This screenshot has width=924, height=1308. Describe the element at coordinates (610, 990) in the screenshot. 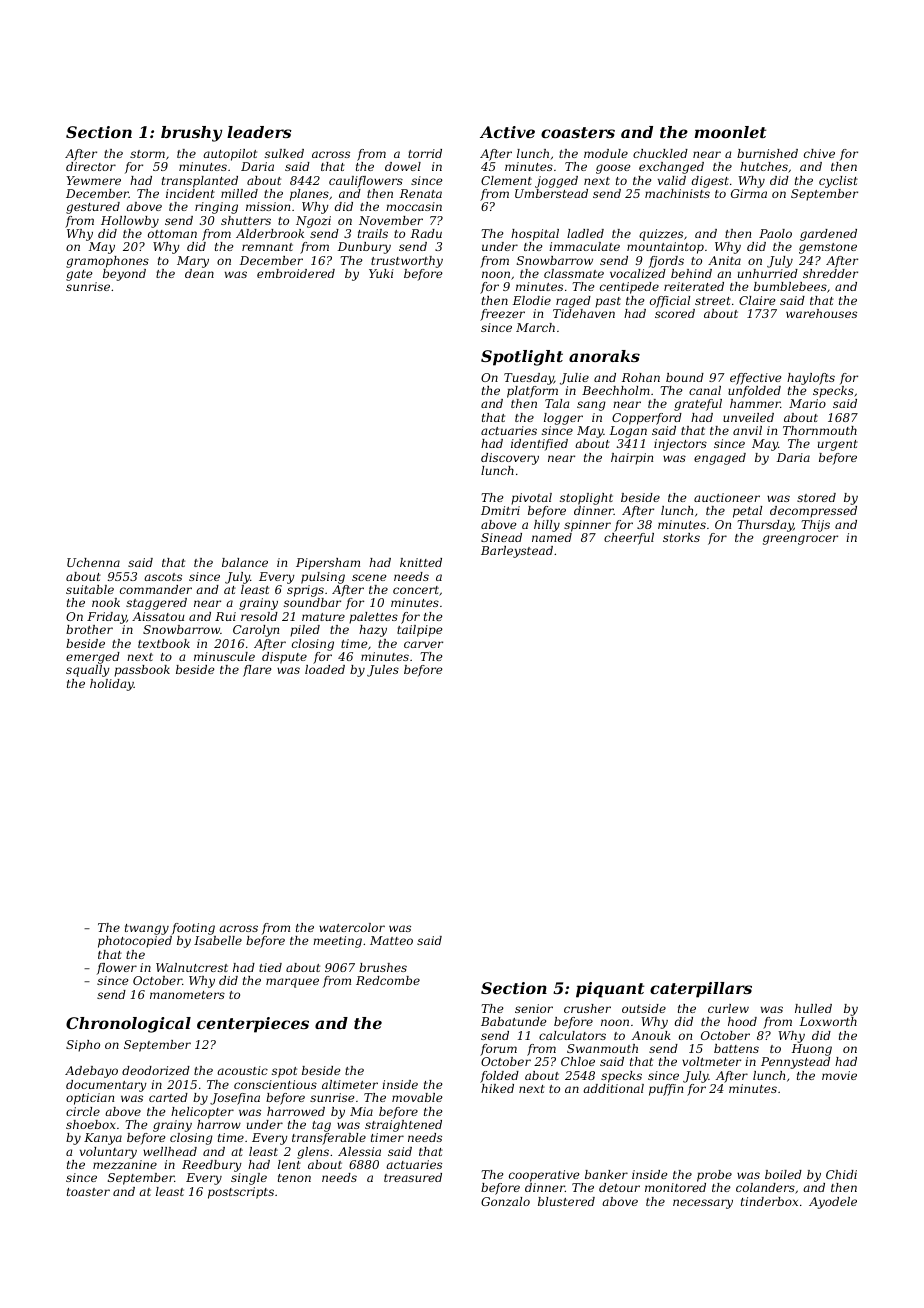

I see `piquant` at that location.
